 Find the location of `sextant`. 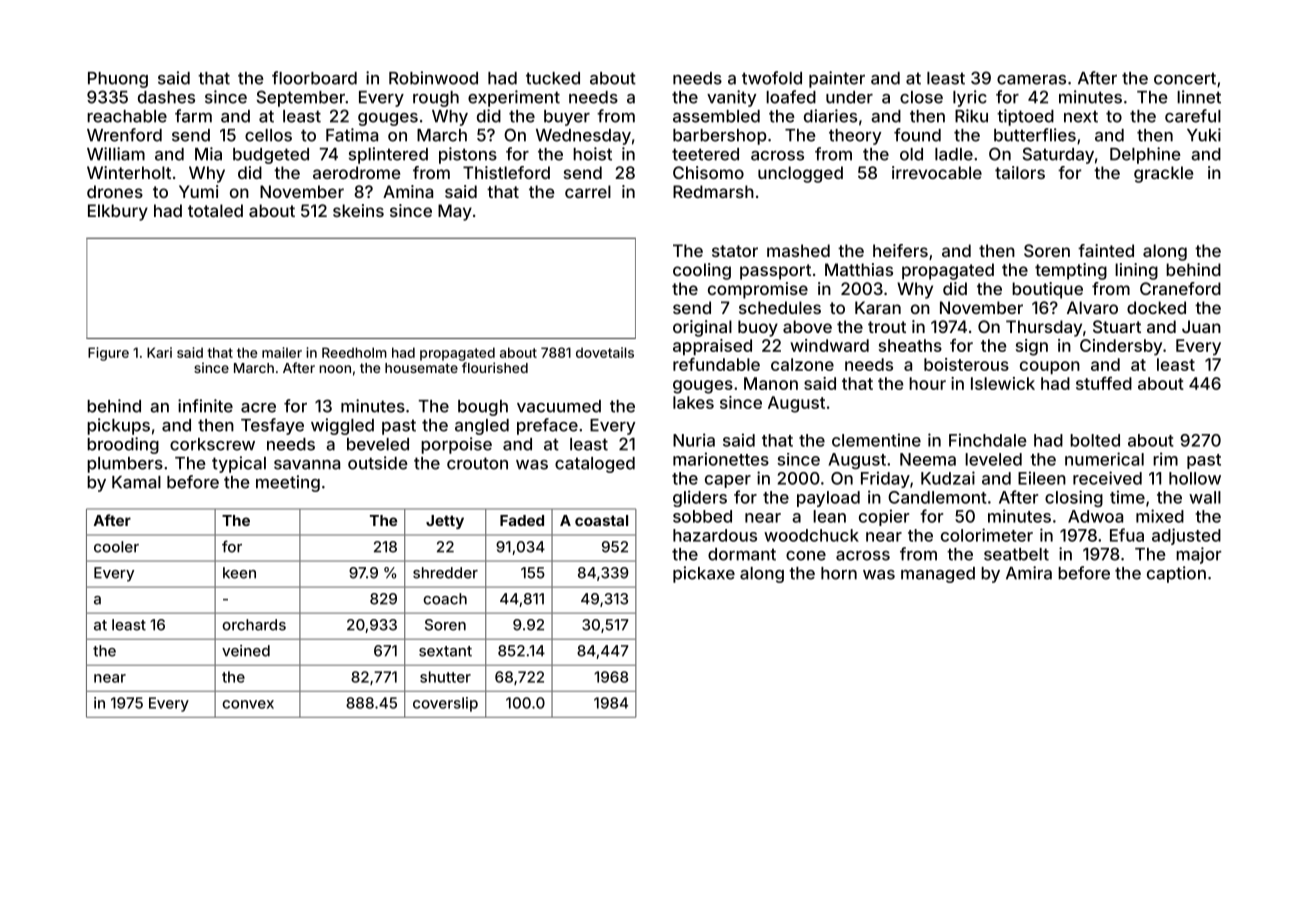

sextant is located at coordinates (445, 651).
